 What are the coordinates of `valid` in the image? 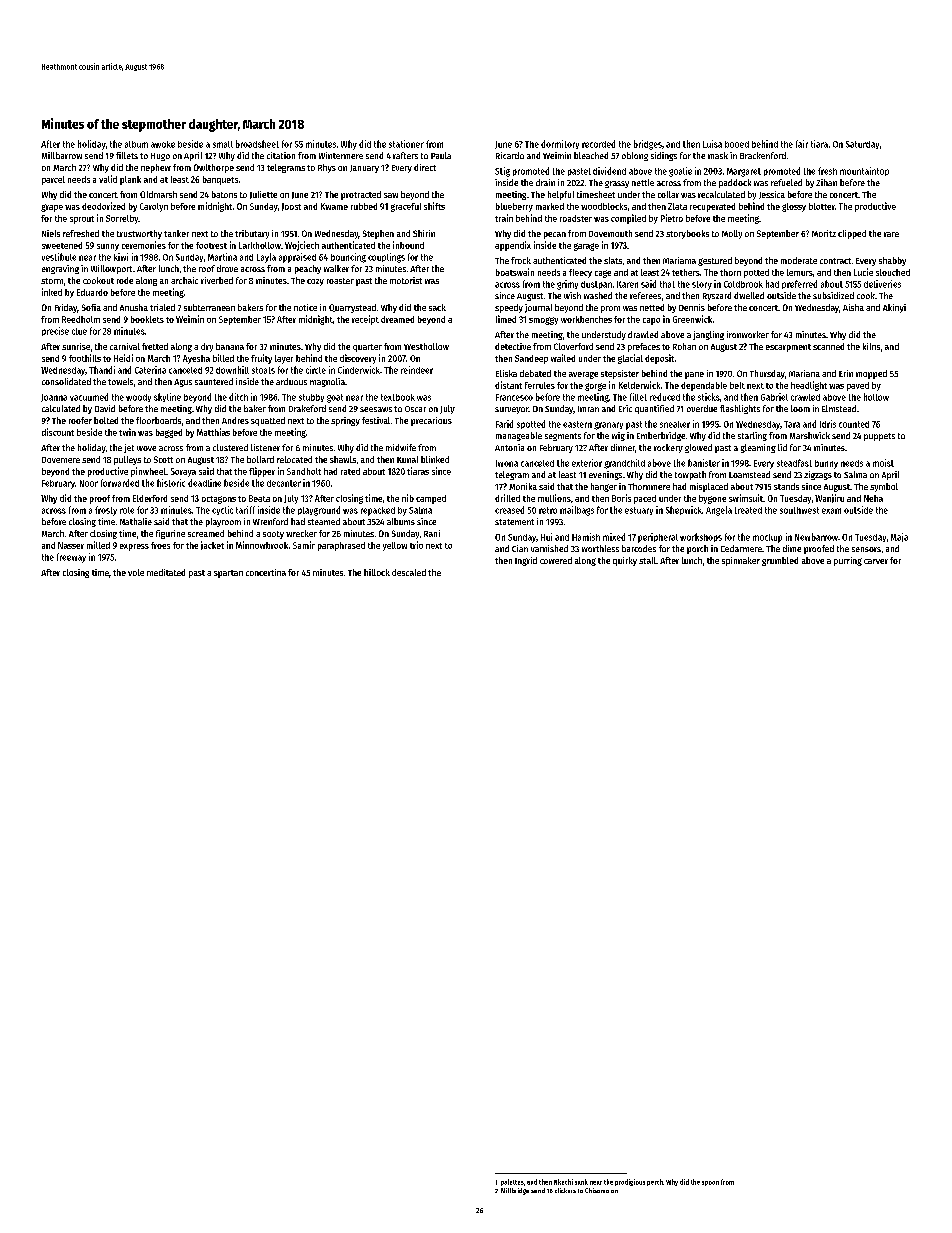 It's located at (108, 179).
